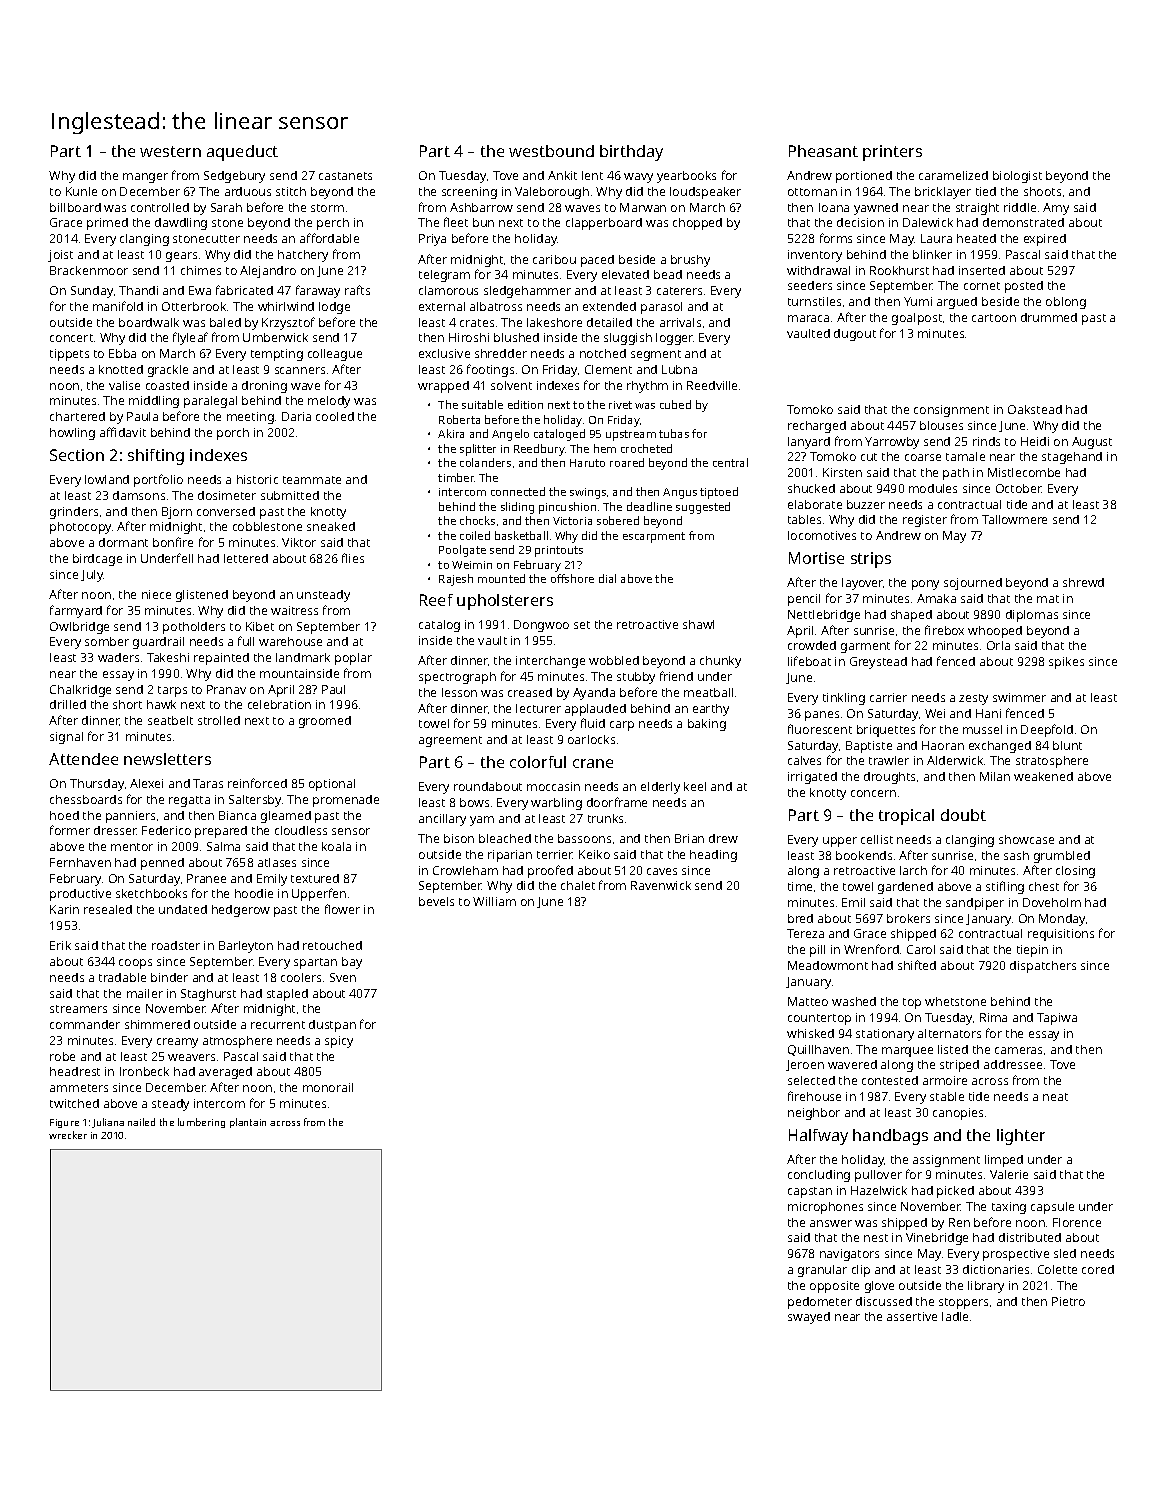 This screenshot has height=1512, width=1169. What do you see at coordinates (248, 1123) in the screenshot?
I see `plantain` at bounding box center [248, 1123].
